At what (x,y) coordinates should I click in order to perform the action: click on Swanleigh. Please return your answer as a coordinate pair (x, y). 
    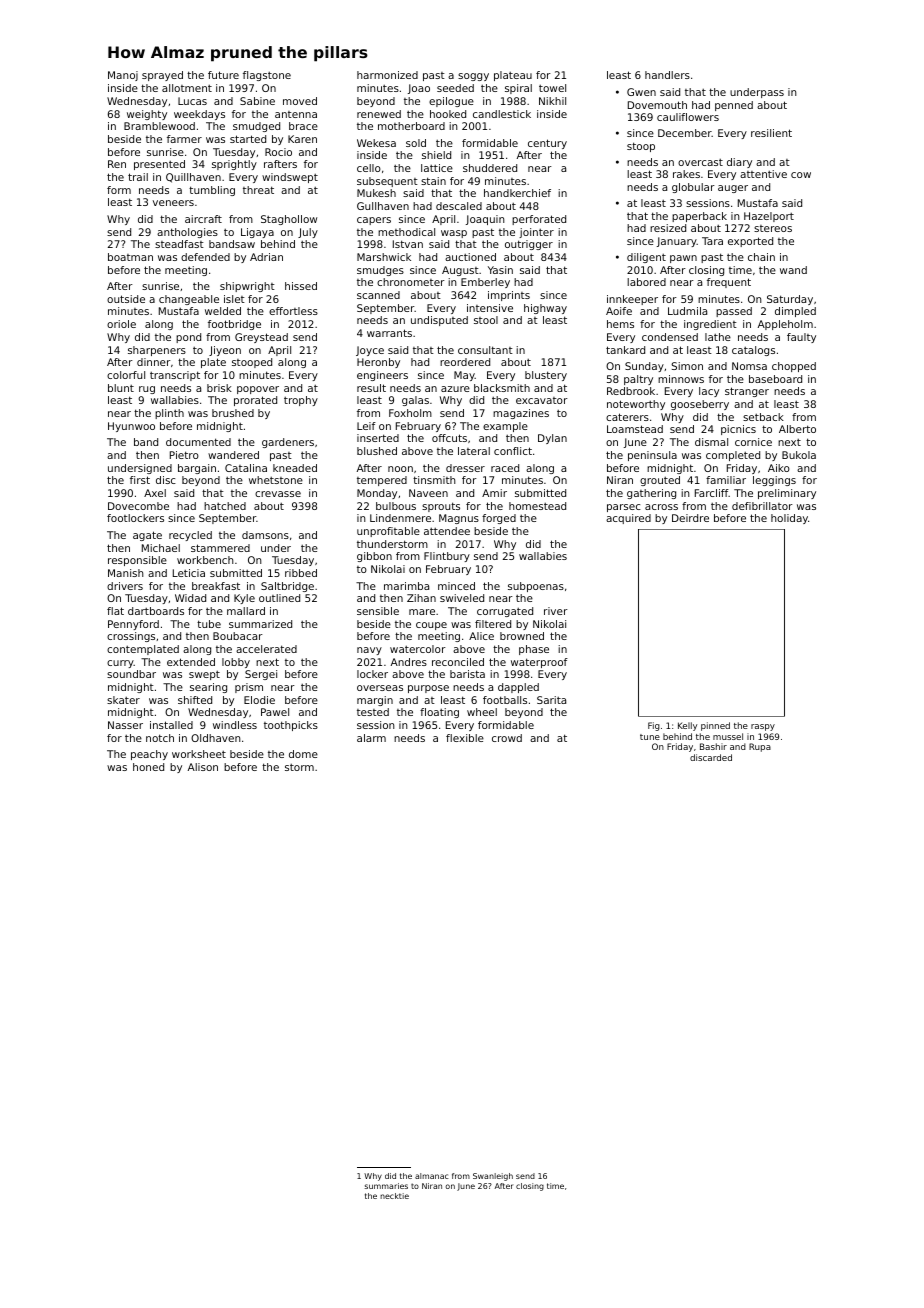
    Looking at the image, I should click on (493, 1177).
